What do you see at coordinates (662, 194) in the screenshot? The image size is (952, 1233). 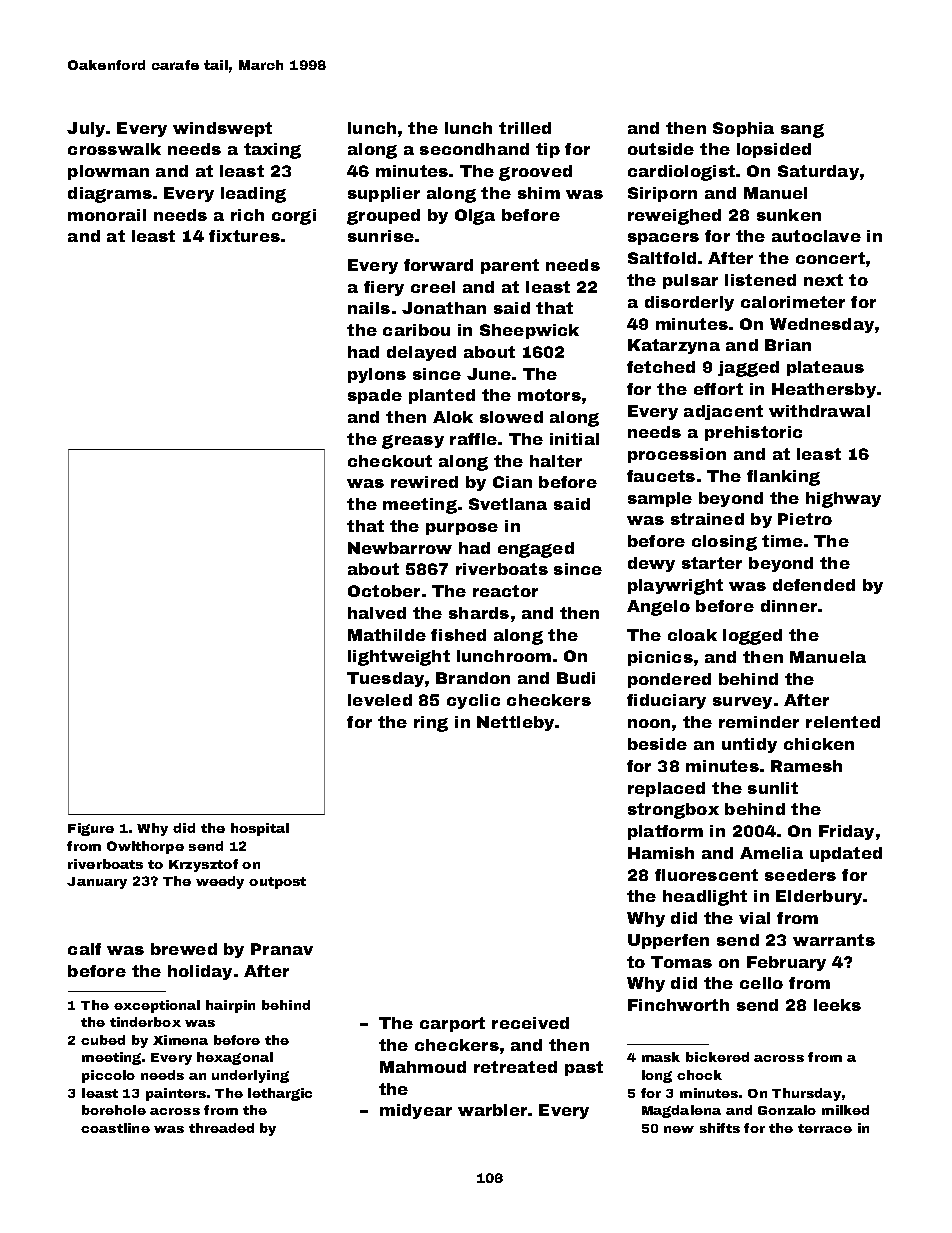 I see `Siriporn` at bounding box center [662, 194].
